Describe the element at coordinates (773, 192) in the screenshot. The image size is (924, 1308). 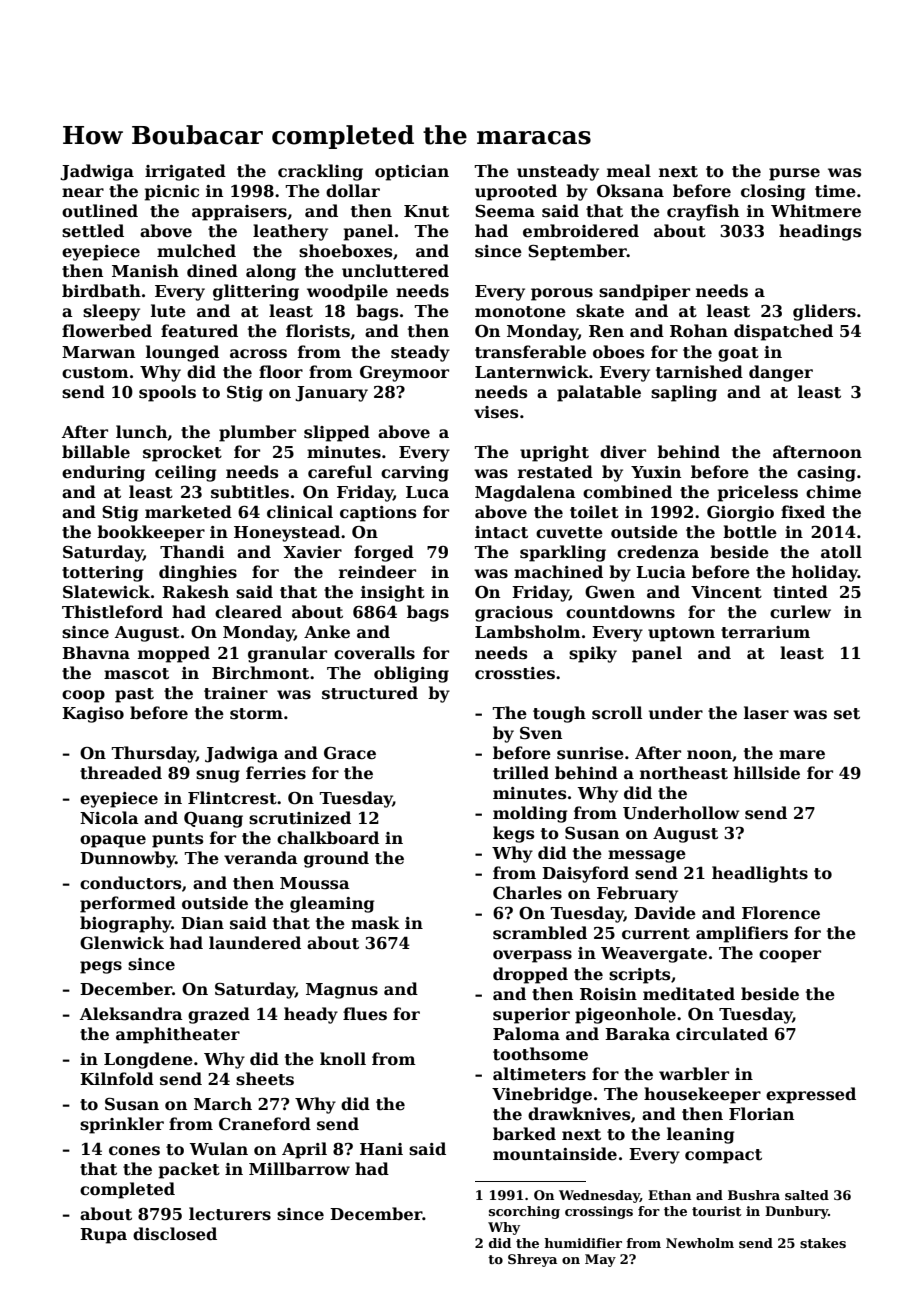
I see `closing` at that location.
